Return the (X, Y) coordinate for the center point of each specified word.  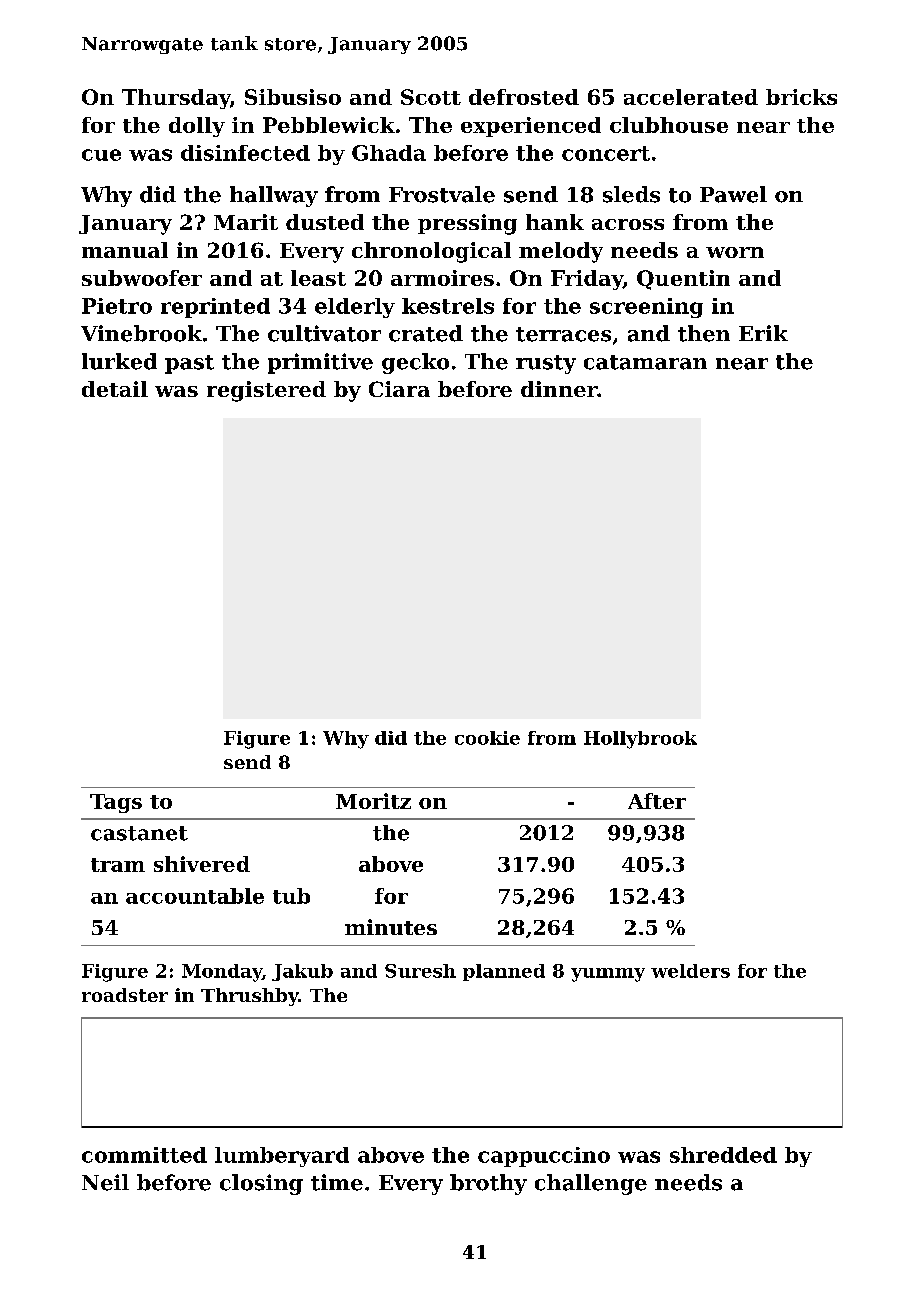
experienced (531, 127)
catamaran (645, 362)
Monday (222, 973)
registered (266, 391)
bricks (801, 97)
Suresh (420, 971)
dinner (559, 389)
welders (690, 971)
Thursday (176, 99)
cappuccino (544, 1157)
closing (261, 1184)
